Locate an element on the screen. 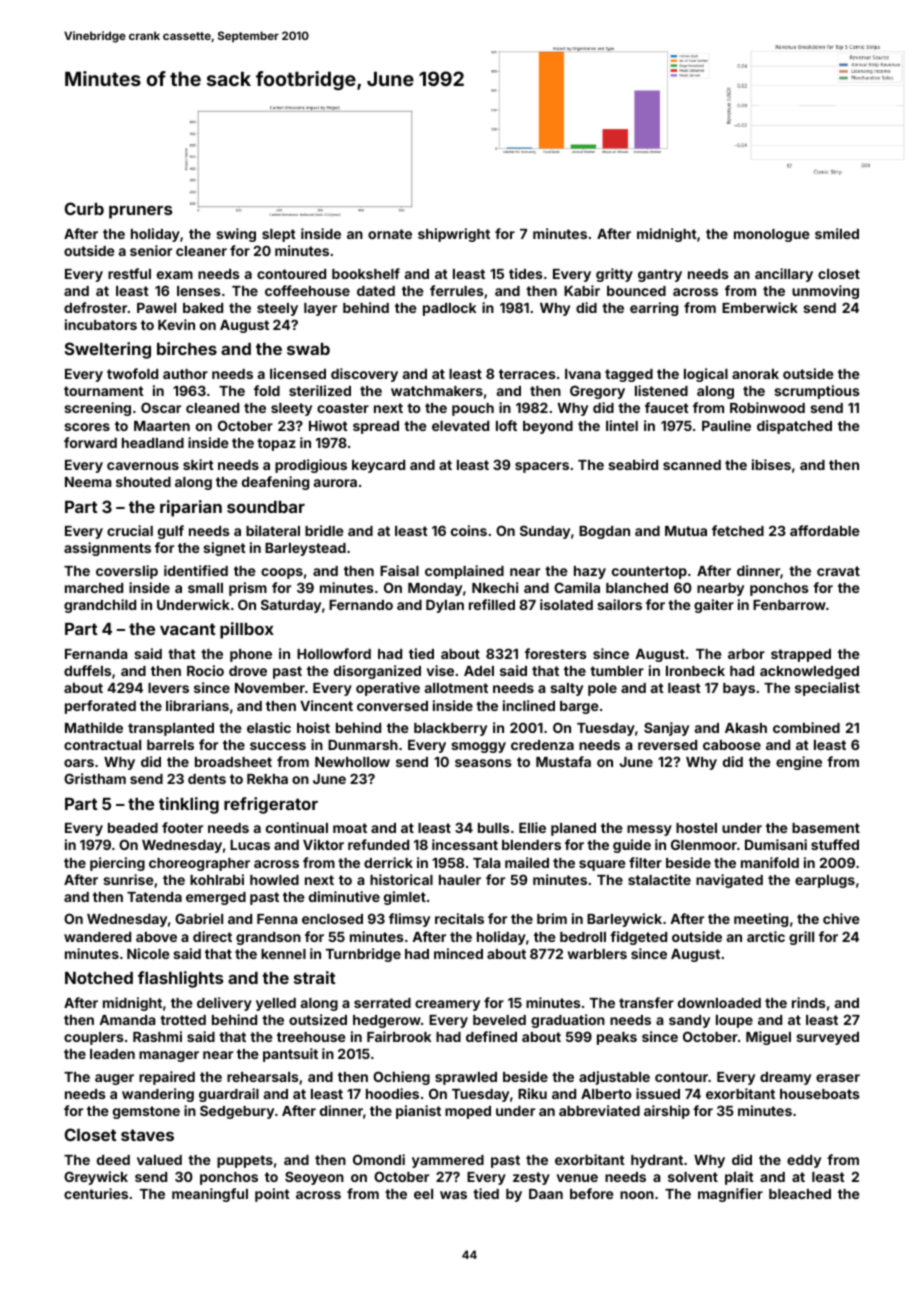  Gabriel is located at coordinates (199, 918).
